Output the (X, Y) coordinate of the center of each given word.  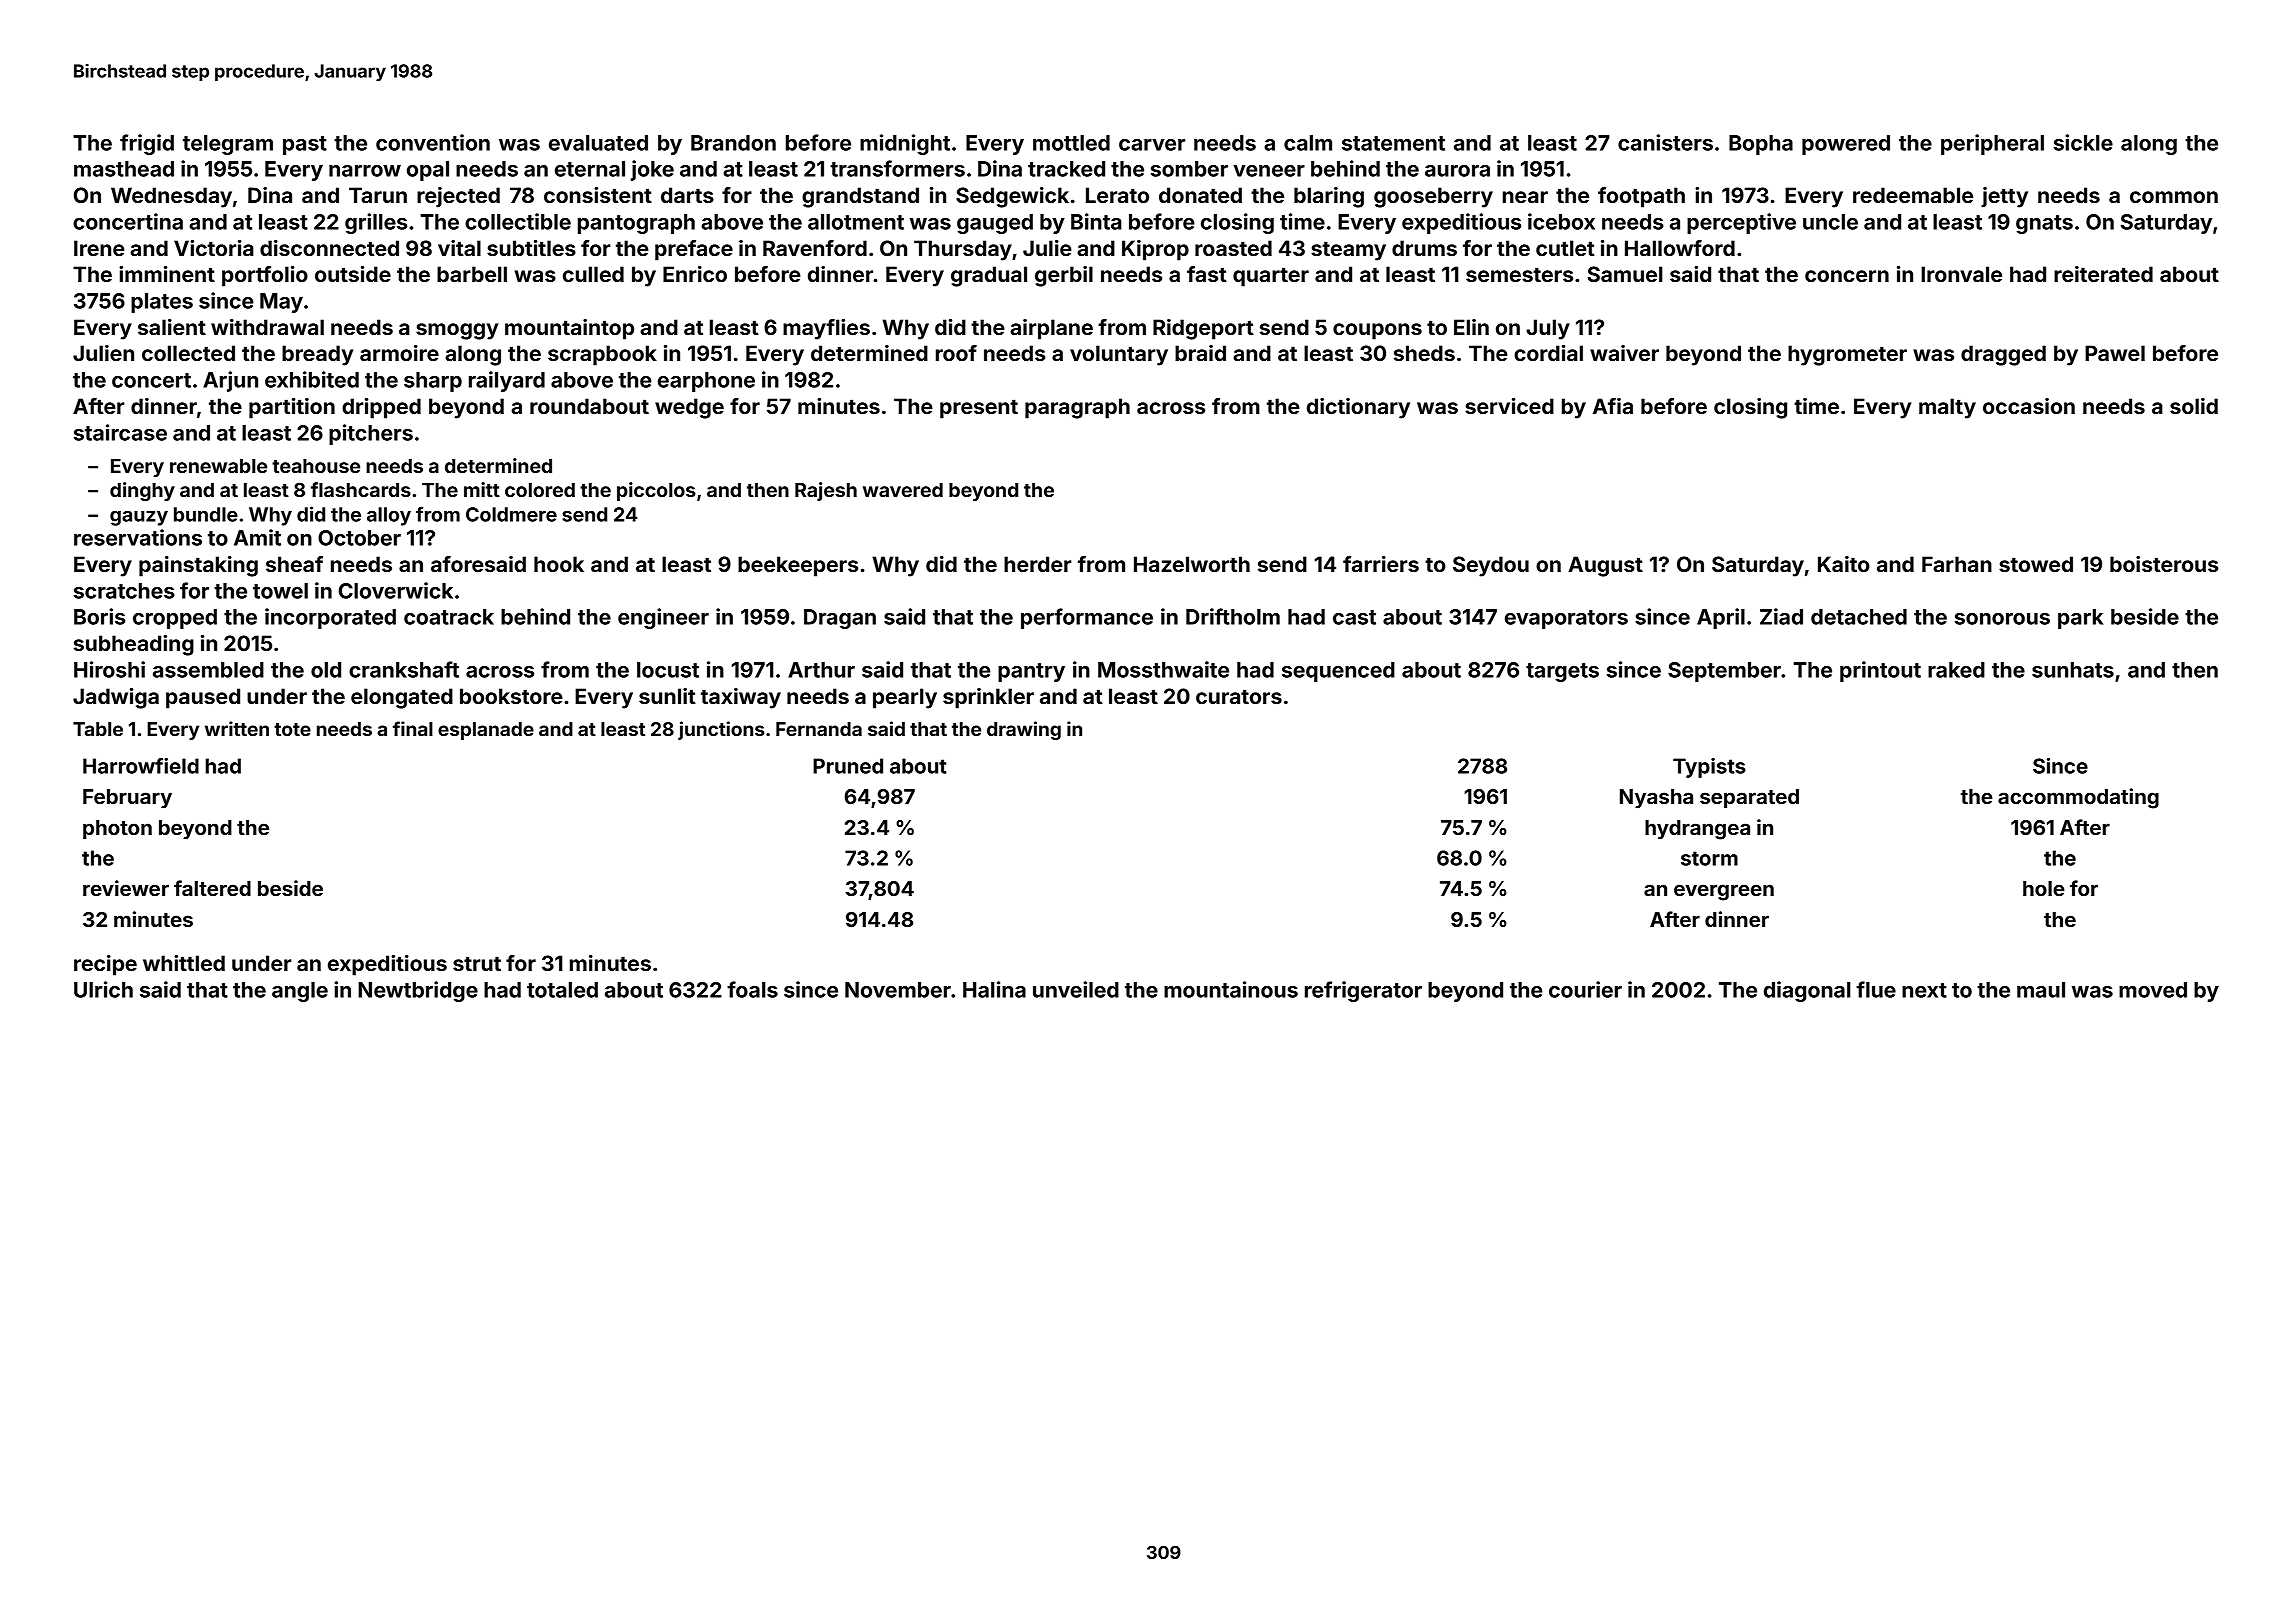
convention (433, 142)
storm (1709, 858)
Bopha (1761, 145)
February (127, 799)
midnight (905, 144)
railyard (507, 381)
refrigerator (1363, 991)
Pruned (848, 766)
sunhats (2073, 670)
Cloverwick (396, 590)
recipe (105, 965)
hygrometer (1847, 355)
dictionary (1358, 408)
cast (1354, 617)
